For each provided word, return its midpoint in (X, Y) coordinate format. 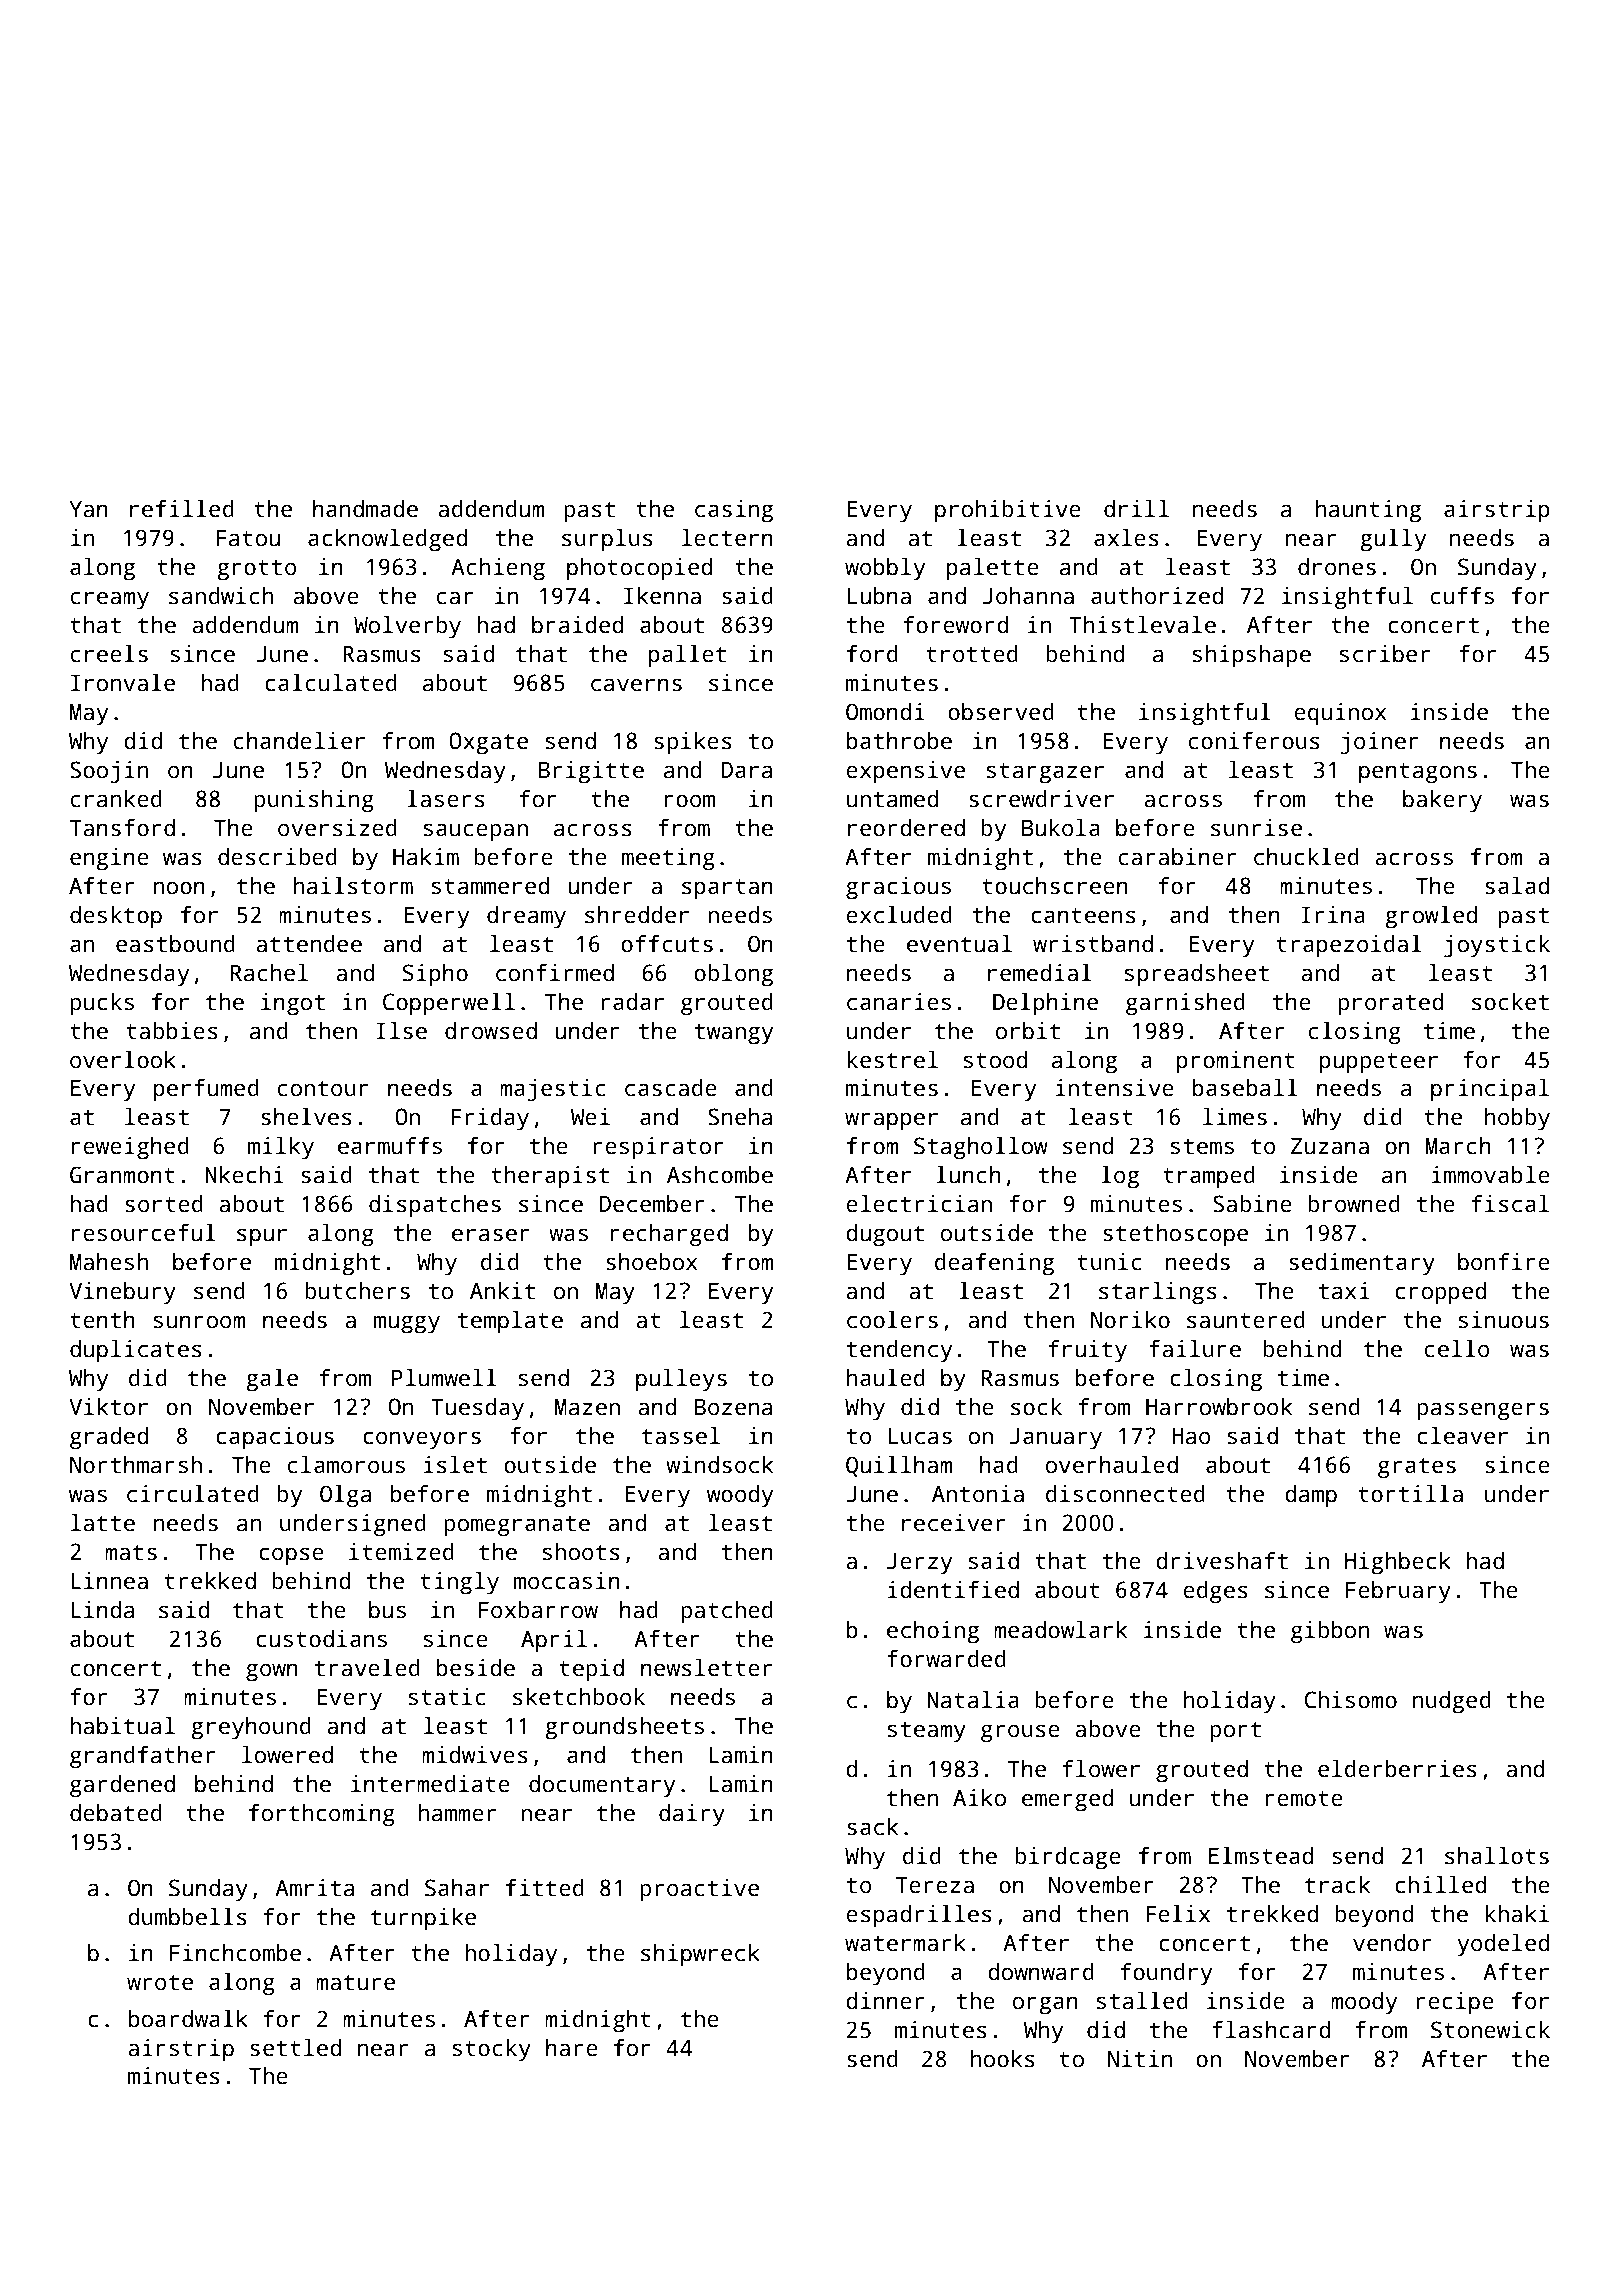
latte (103, 1523)
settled (295, 2048)
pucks (102, 1004)
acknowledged (387, 540)
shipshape (1252, 656)
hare (572, 2048)
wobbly (885, 569)
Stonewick (1490, 2030)
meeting (668, 859)
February (1398, 1592)
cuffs (1462, 596)
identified (953, 1590)
